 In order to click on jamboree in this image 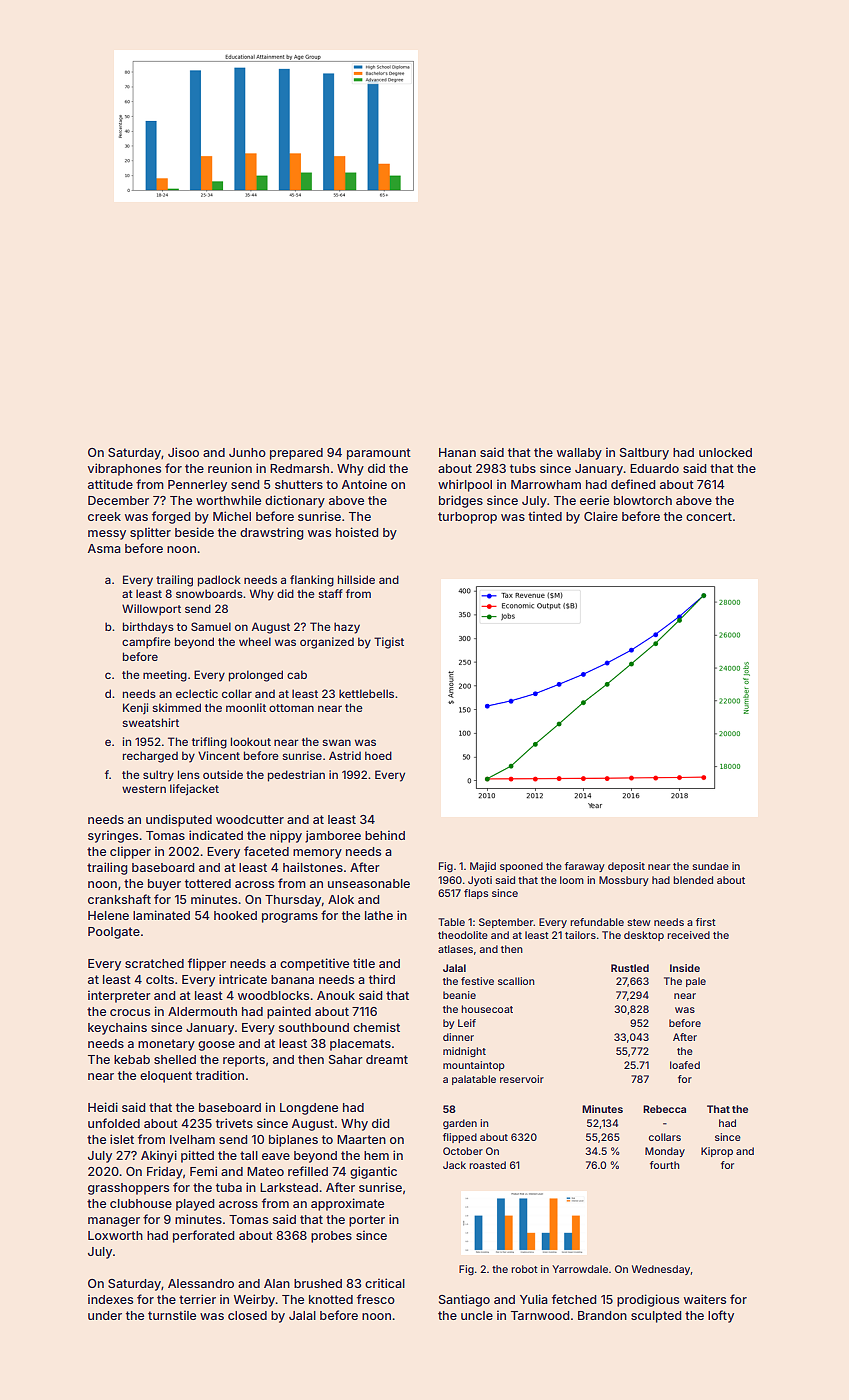, I will do `click(333, 836)`.
